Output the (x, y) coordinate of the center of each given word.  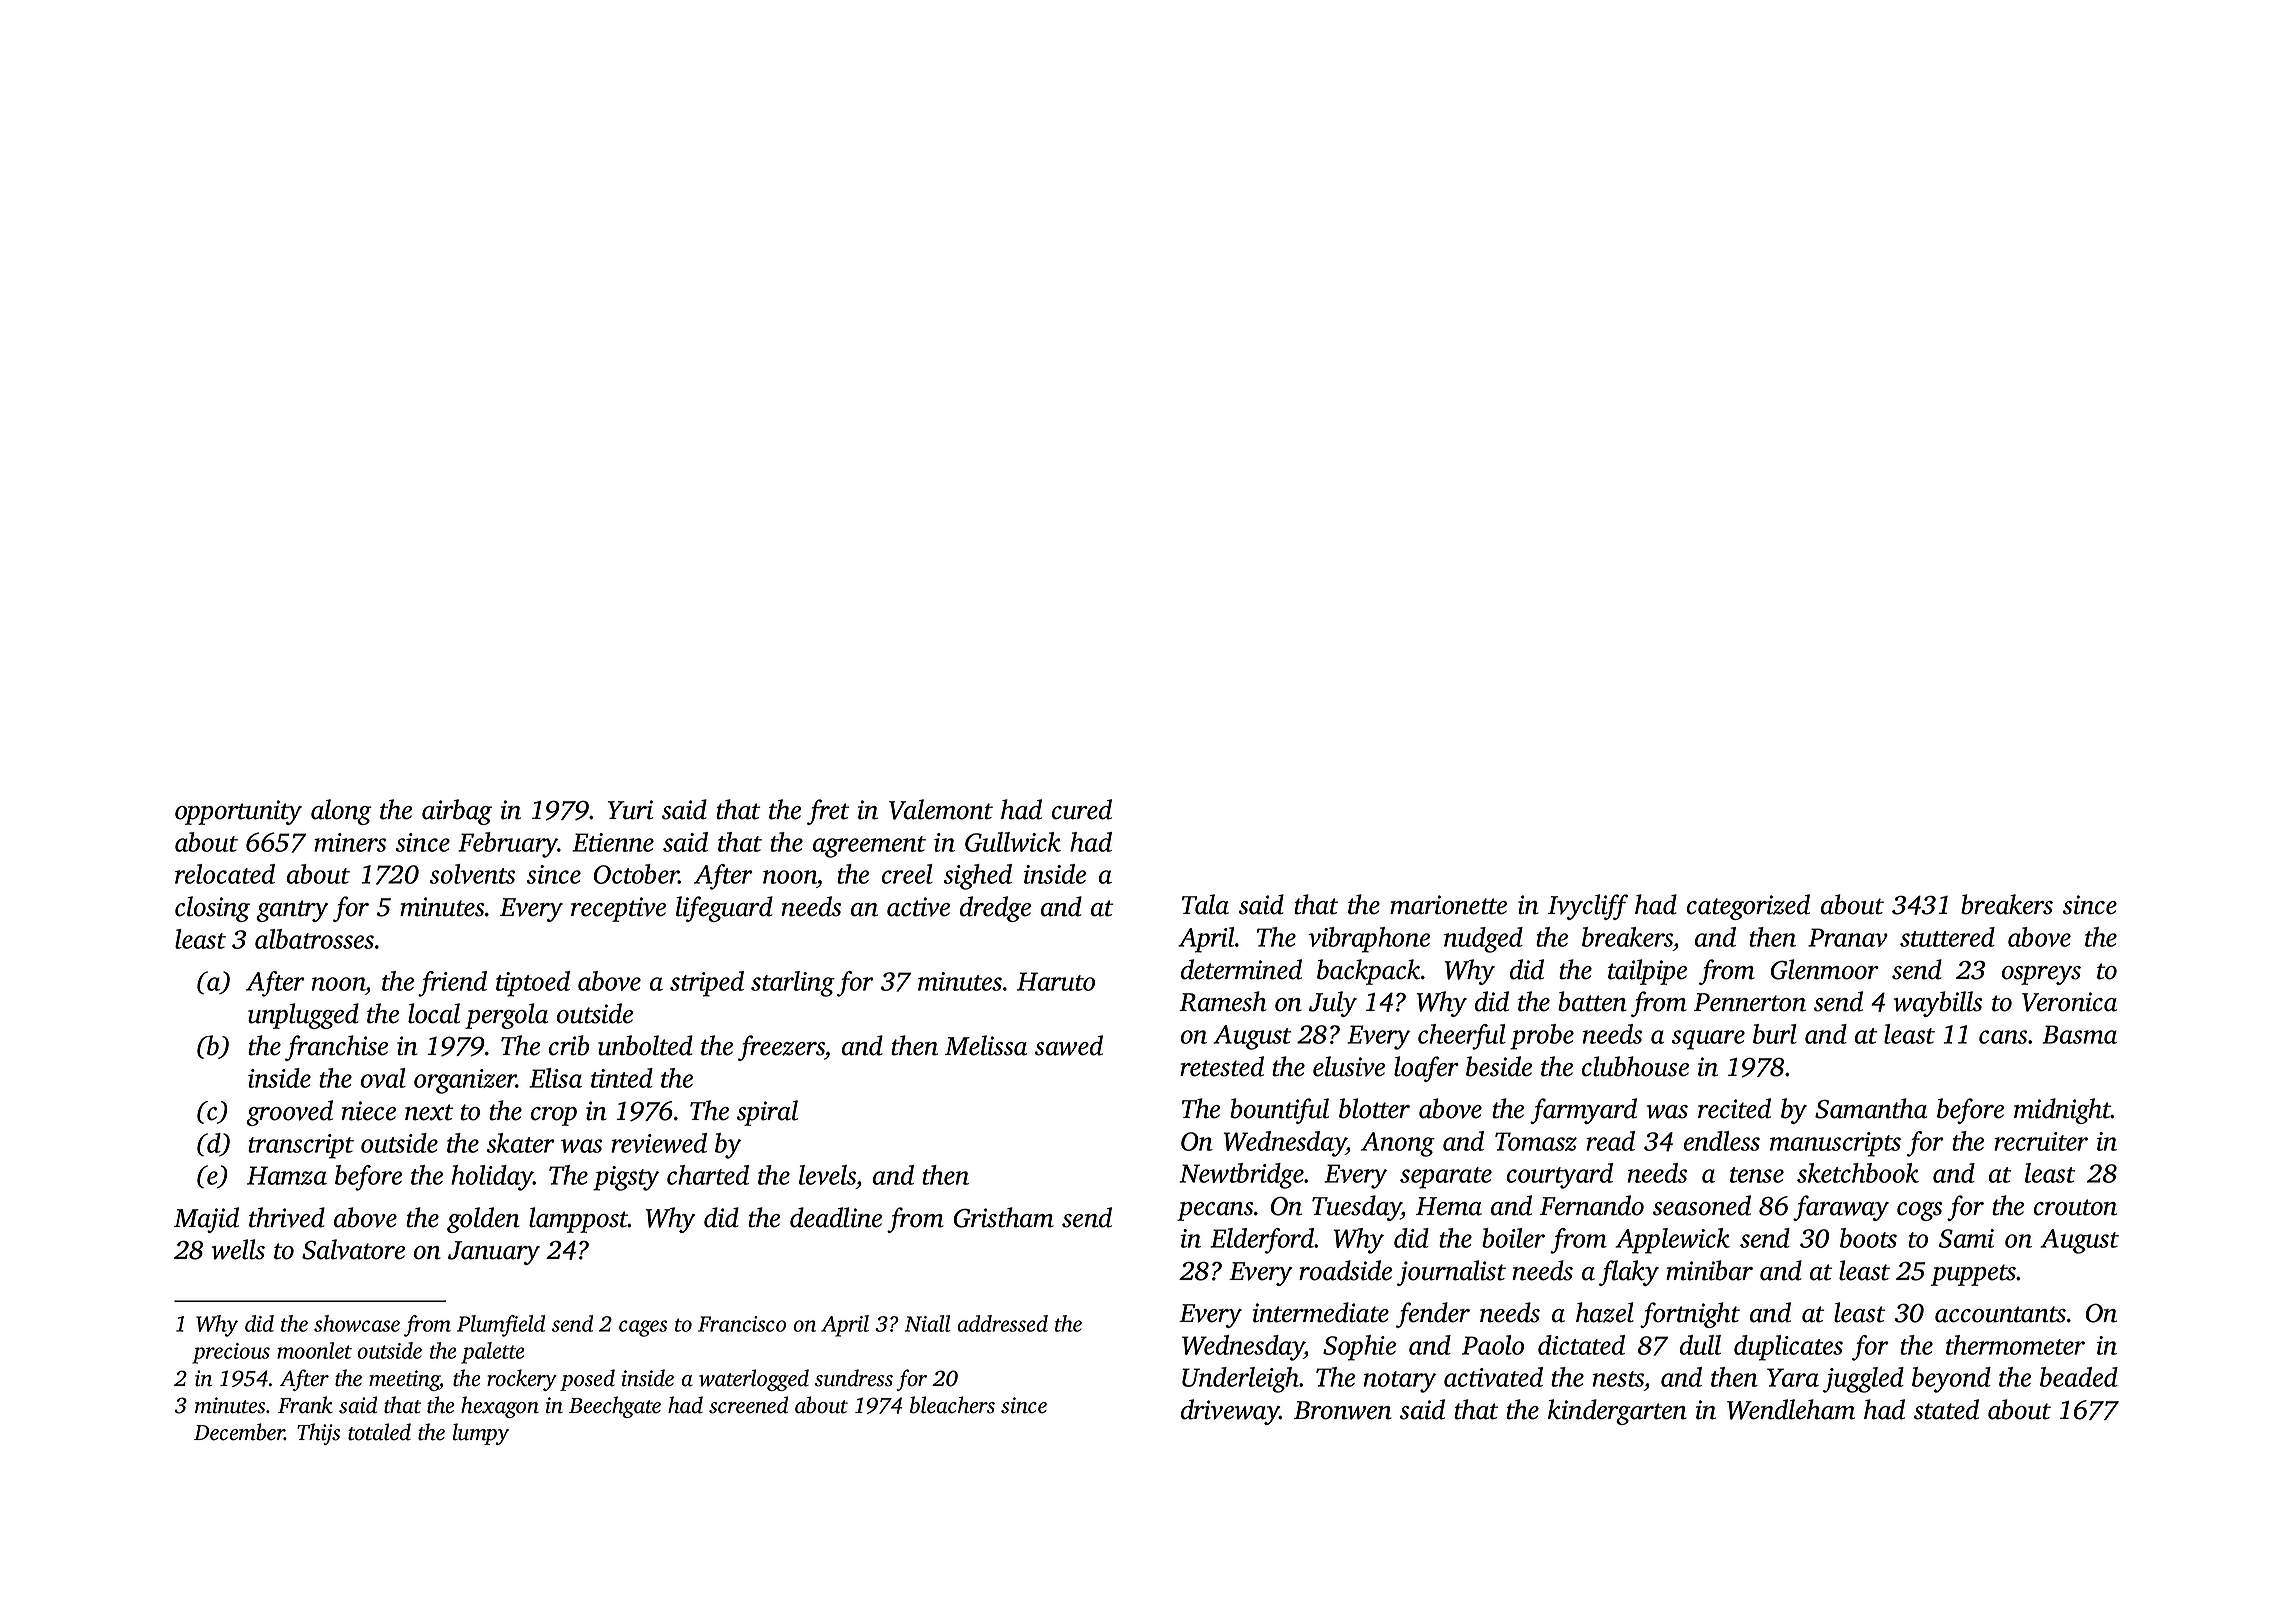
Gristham (1003, 1217)
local (434, 1013)
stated (1946, 1409)
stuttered (1947, 937)
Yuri (630, 810)
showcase (357, 1323)
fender (1433, 1315)
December (239, 1432)
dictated (1581, 1345)
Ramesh (1222, 1001)
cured (1082, 809)
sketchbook (1858, 1173)
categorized (1748, 907)
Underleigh (1241, 1380)
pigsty (626, 1178)
